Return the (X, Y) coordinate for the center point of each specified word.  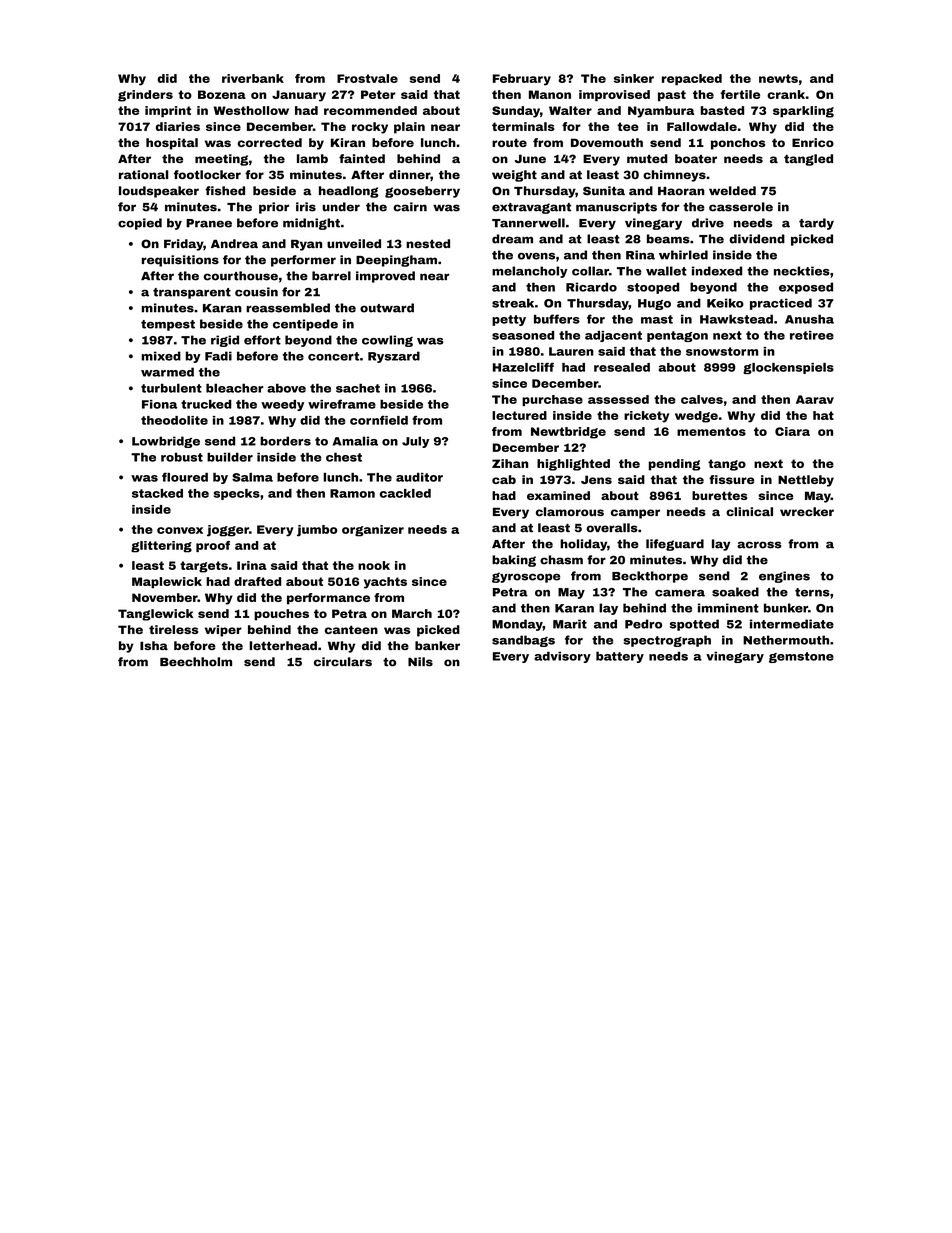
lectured (519, 415)
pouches (281, 615)
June (530, 158)
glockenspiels (788, 368)
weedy (282, 405)
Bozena (222, 94)
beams (668, 239)
